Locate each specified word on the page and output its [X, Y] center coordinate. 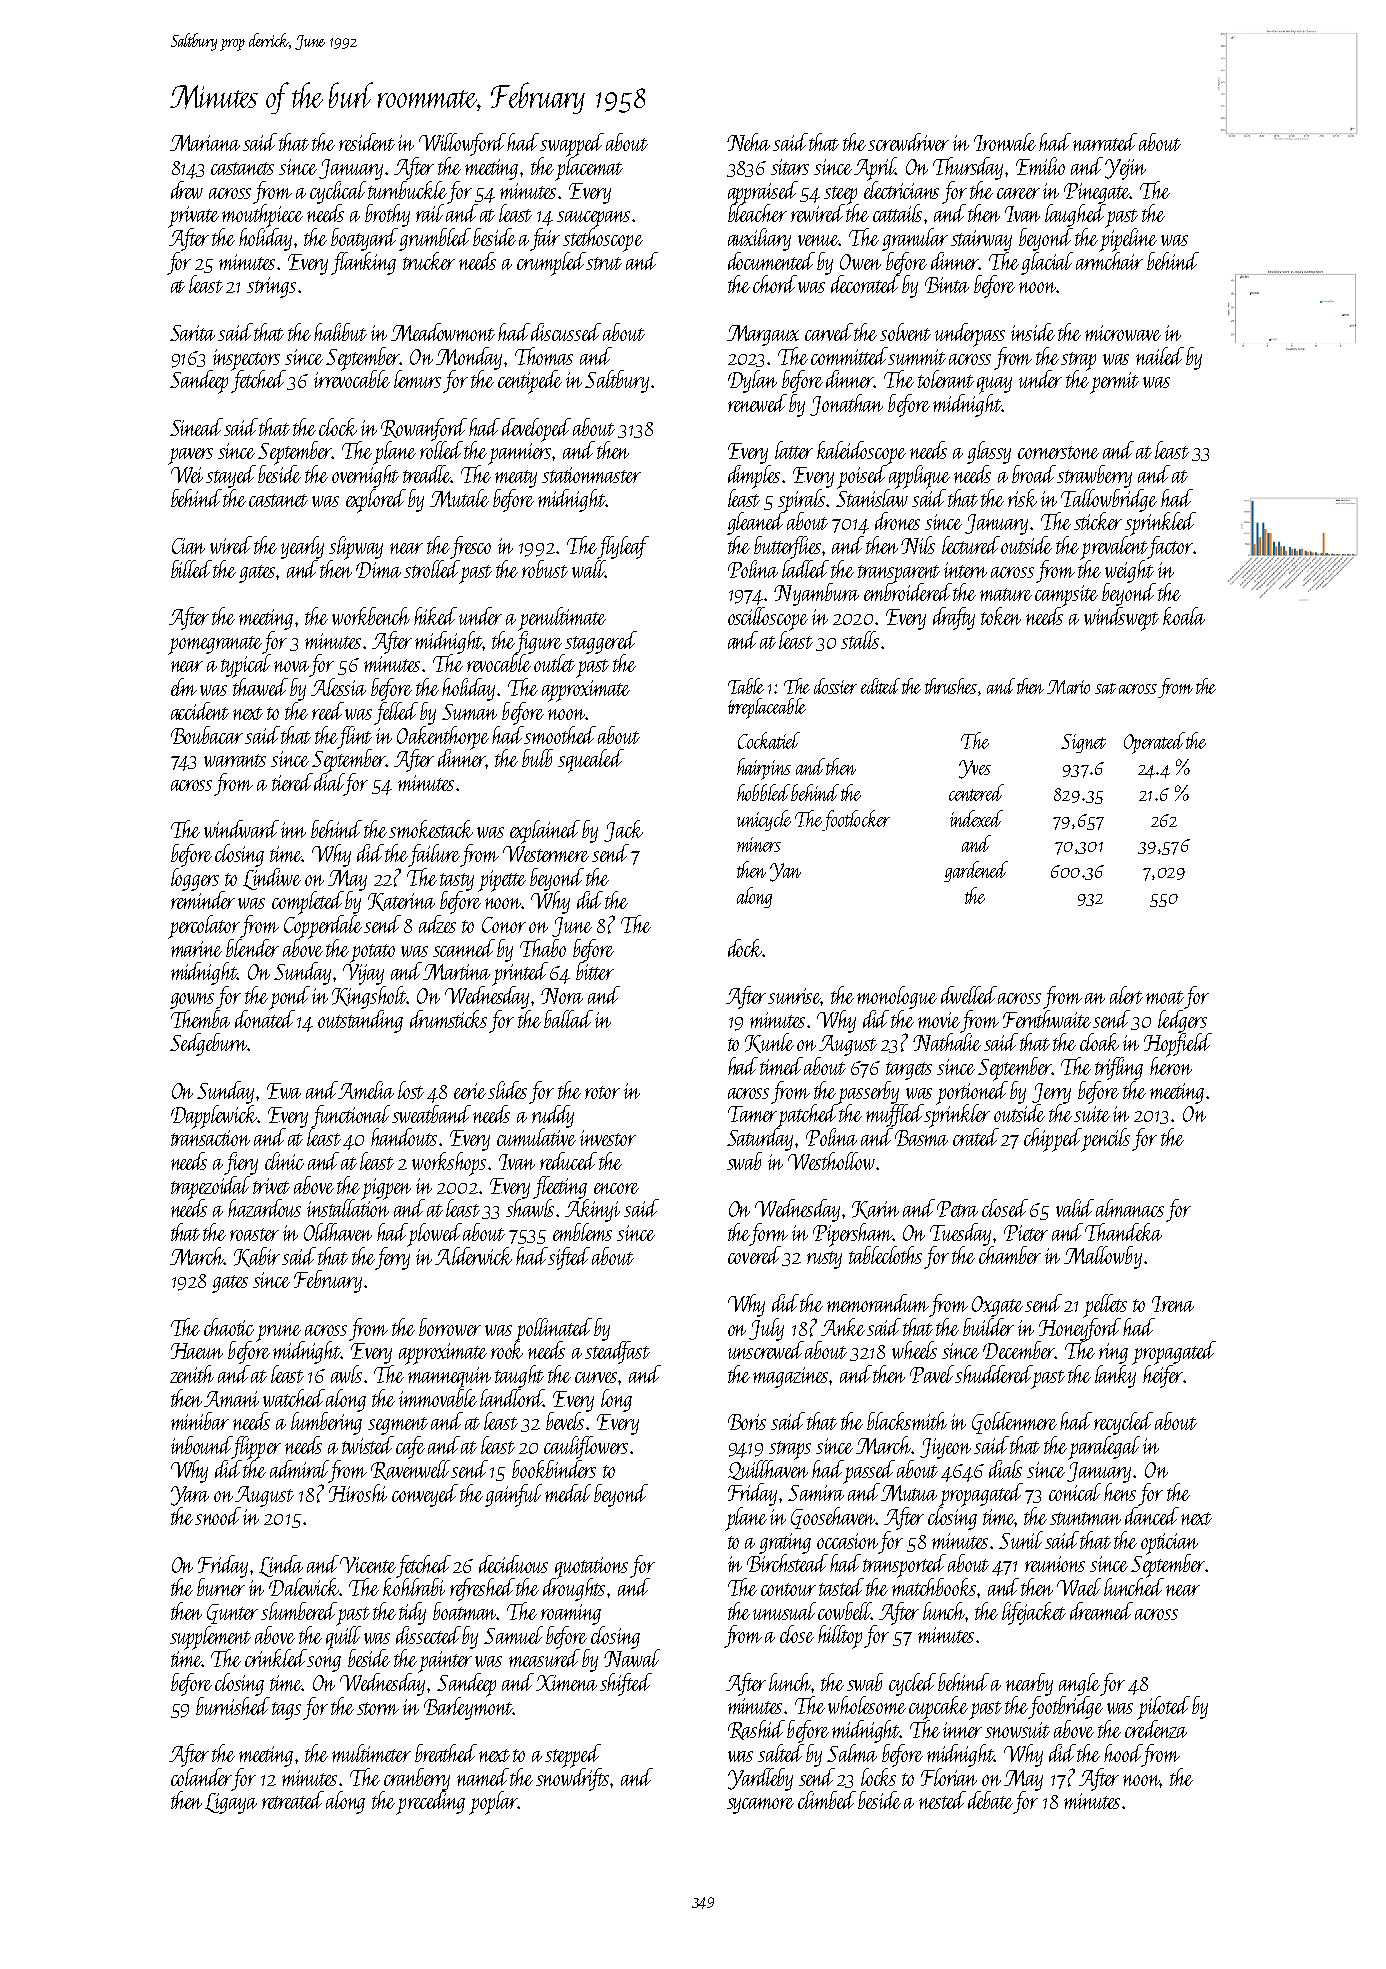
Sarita [192, 333]
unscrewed [766, 1349]
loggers [195, 879]
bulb [537, 758]
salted [781, 1753]
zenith [192, 1374]
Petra [957, 1209]
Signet [1083, 743]
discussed [566, 332]
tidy [412, 1613]
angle [1079, 1684]
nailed [1160, 356]
